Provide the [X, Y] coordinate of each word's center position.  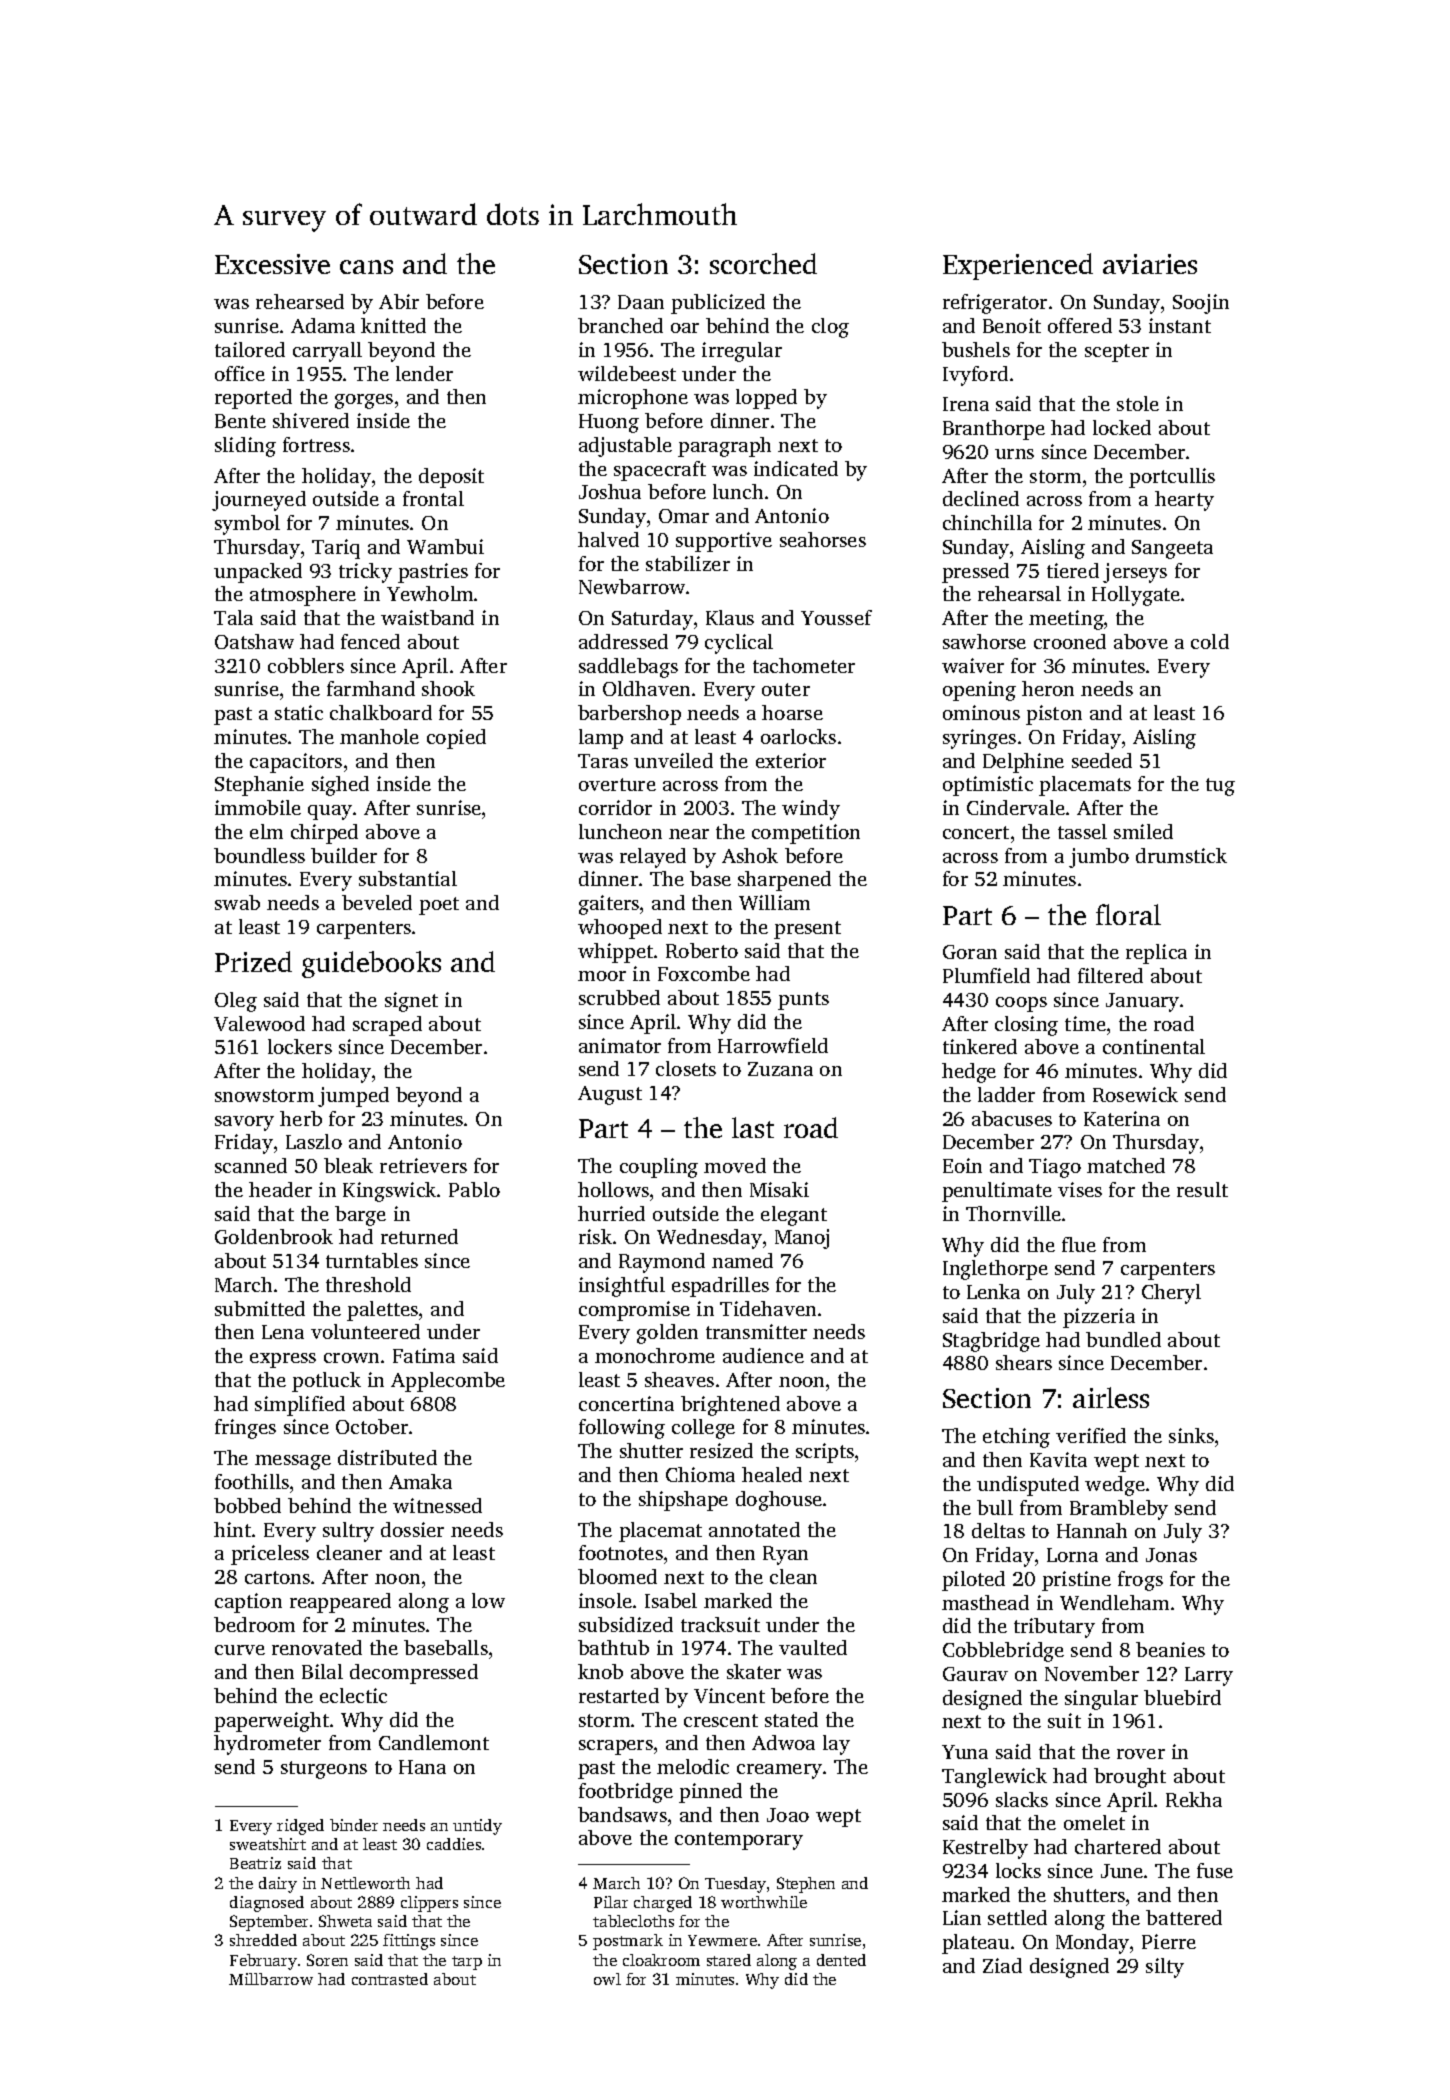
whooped [620, 929]
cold [1210, 641]
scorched [763, 263]
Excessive [272, 264]
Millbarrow [271, 1979]
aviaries [1150, 264]
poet [439, 906]
